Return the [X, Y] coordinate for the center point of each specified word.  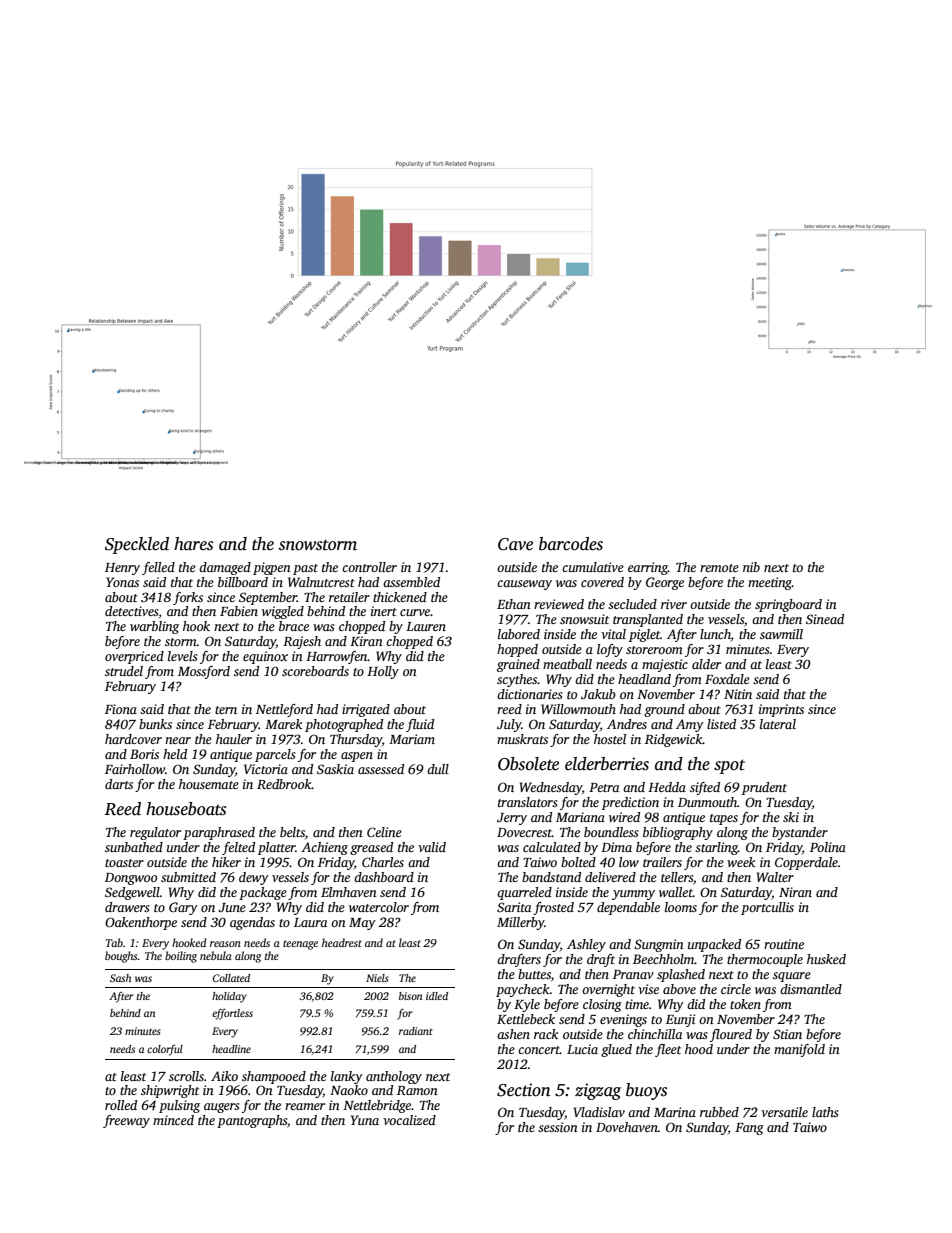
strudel [124, 671]
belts [292, 832]
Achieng [324, 848]
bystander [800, 833]
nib [751, 567]
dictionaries [530, 694]
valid [432, 847]
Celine [384, 832]
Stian [787, 1034]
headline [231, 1049]
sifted [705, 788]
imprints [781, 710]
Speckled [137, 545]
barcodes [571, 544]
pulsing [179, 1106]
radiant [416, 1031]
